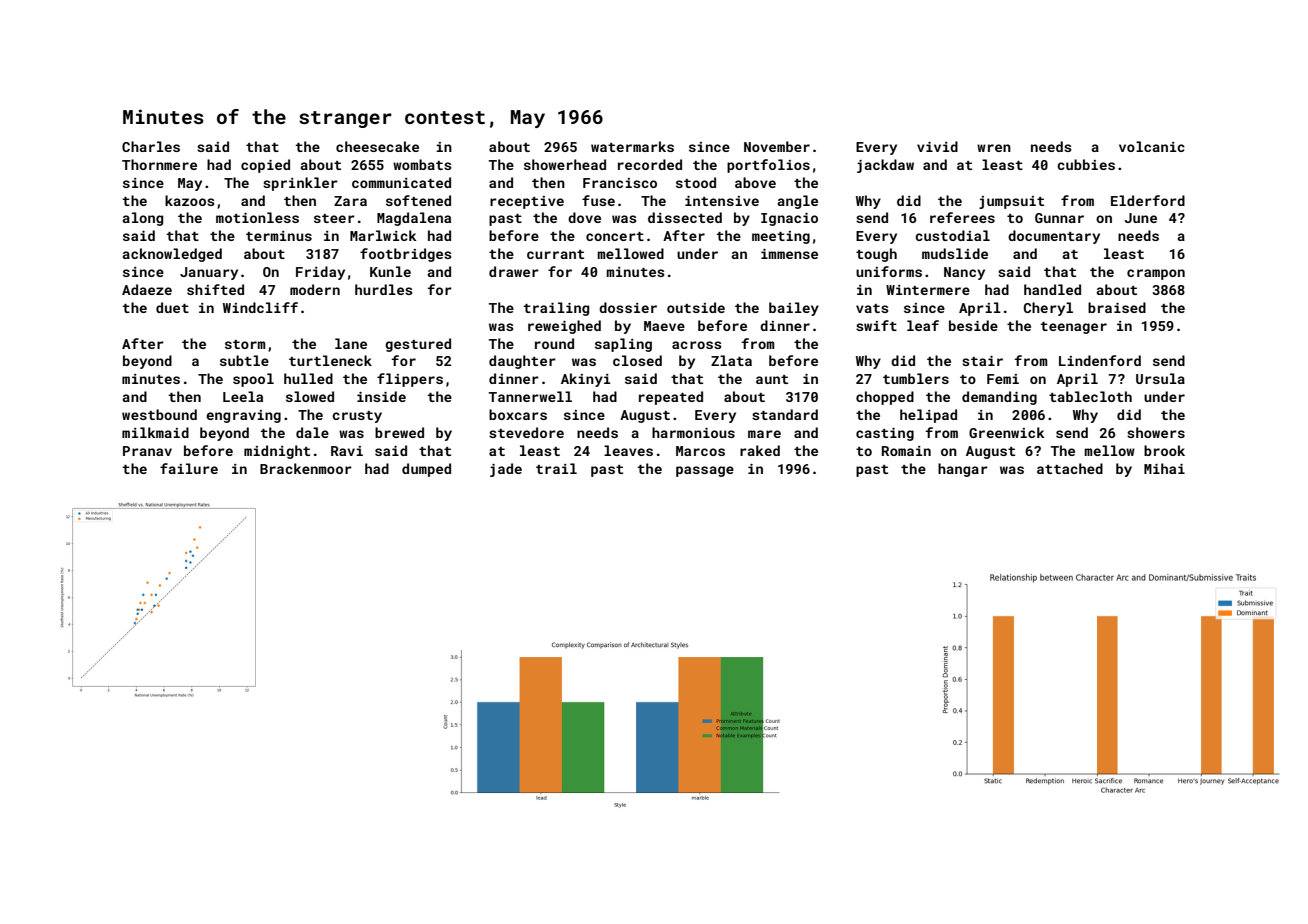  What do you see at coordinates (279, 236) in the screenshot?
I see `terminus` at bounding box center [279, 236].
